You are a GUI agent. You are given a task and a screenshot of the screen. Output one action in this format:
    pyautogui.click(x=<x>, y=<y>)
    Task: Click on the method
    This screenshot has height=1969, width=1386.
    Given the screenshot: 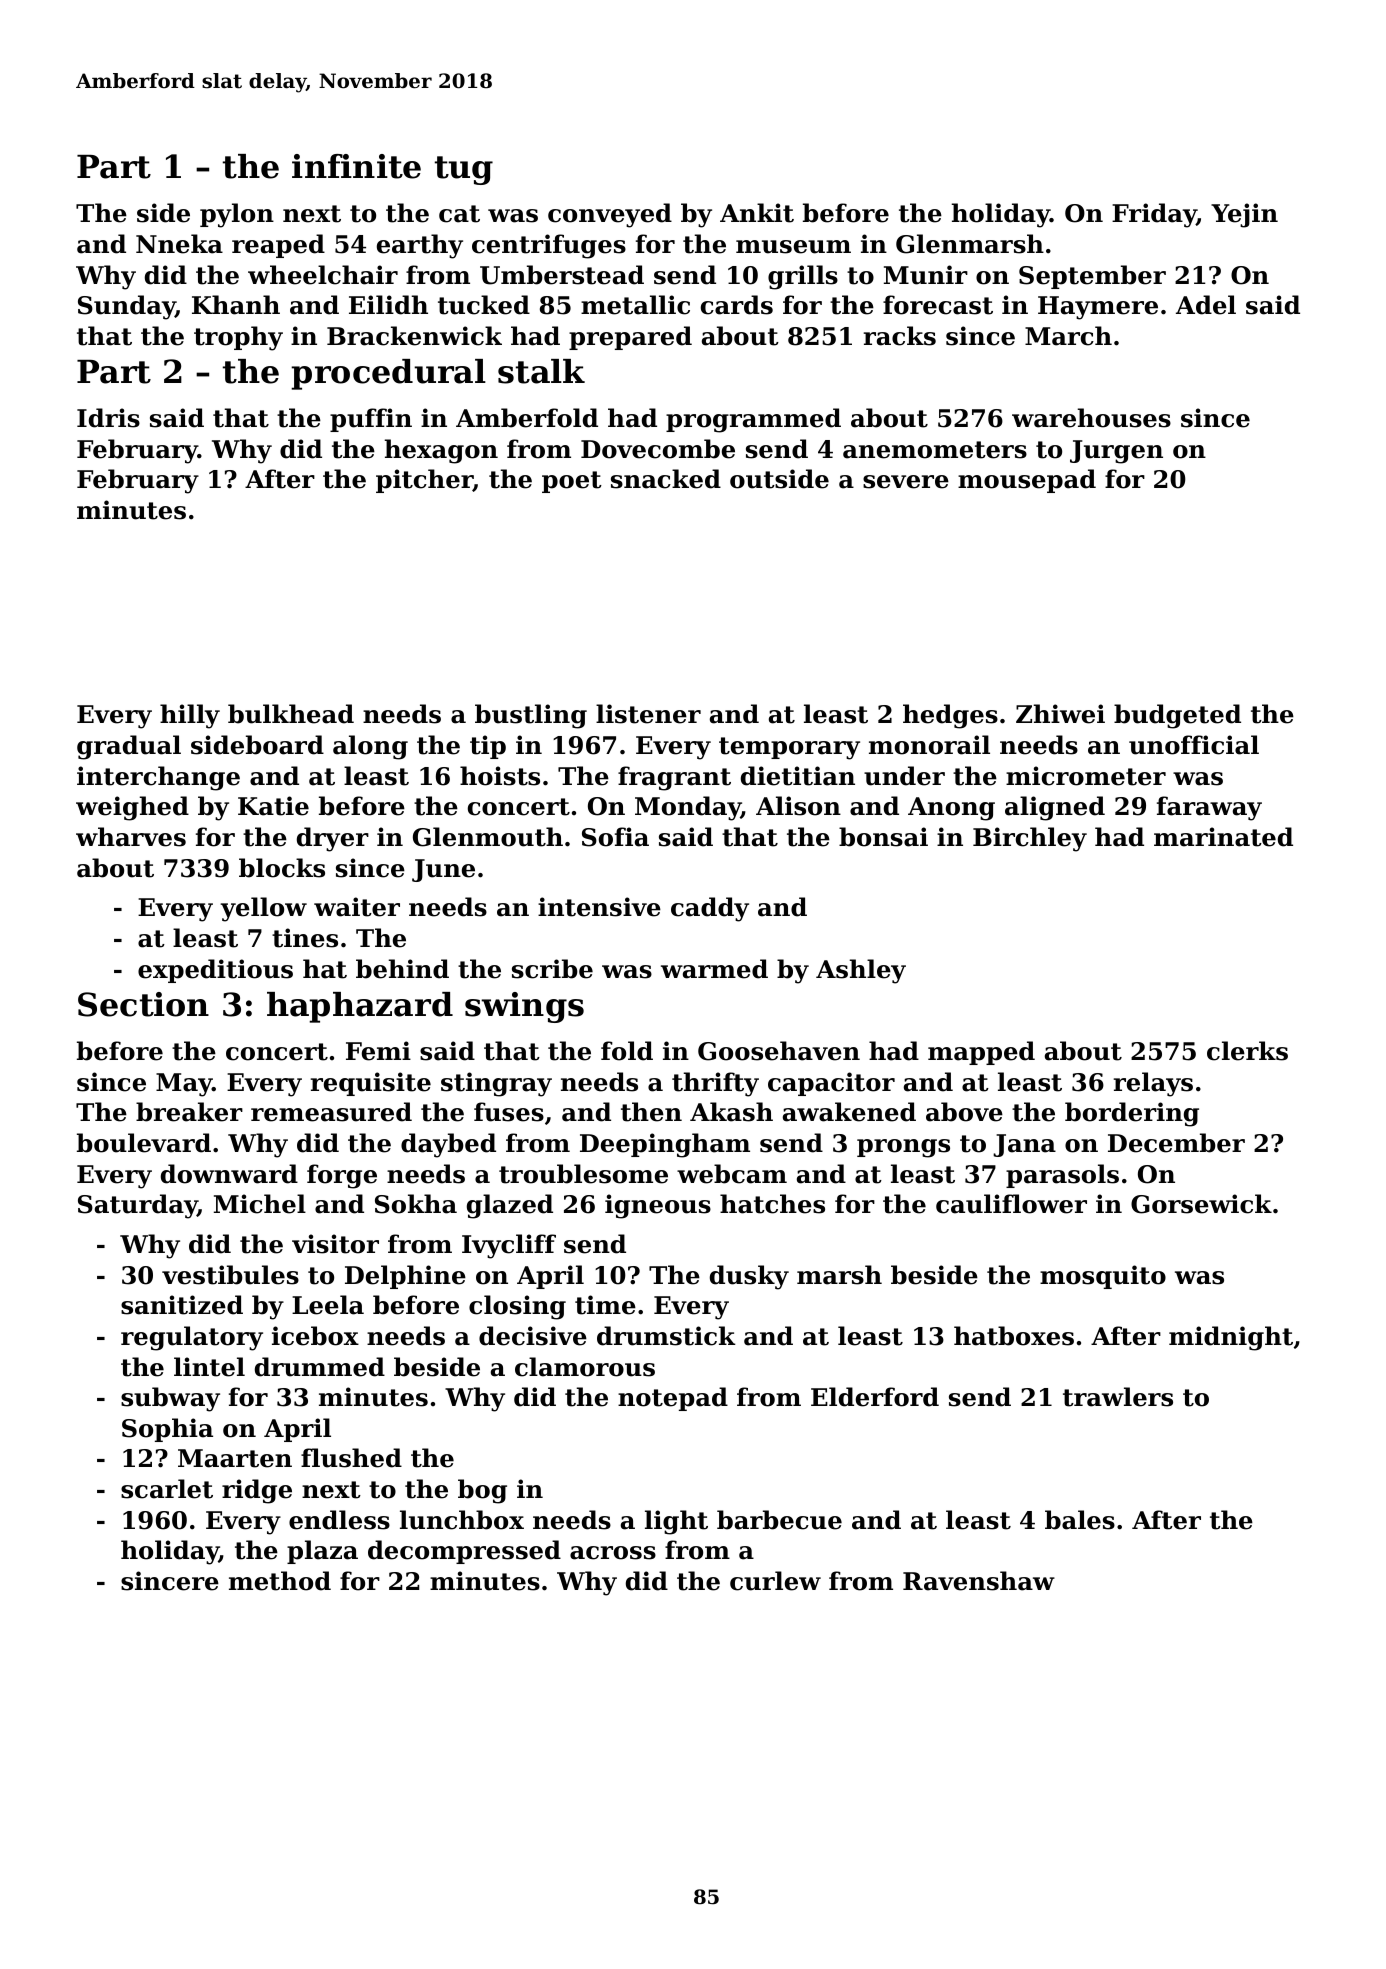 What is the action you would take?
    pyautogui.click(x=280, y=1581)
